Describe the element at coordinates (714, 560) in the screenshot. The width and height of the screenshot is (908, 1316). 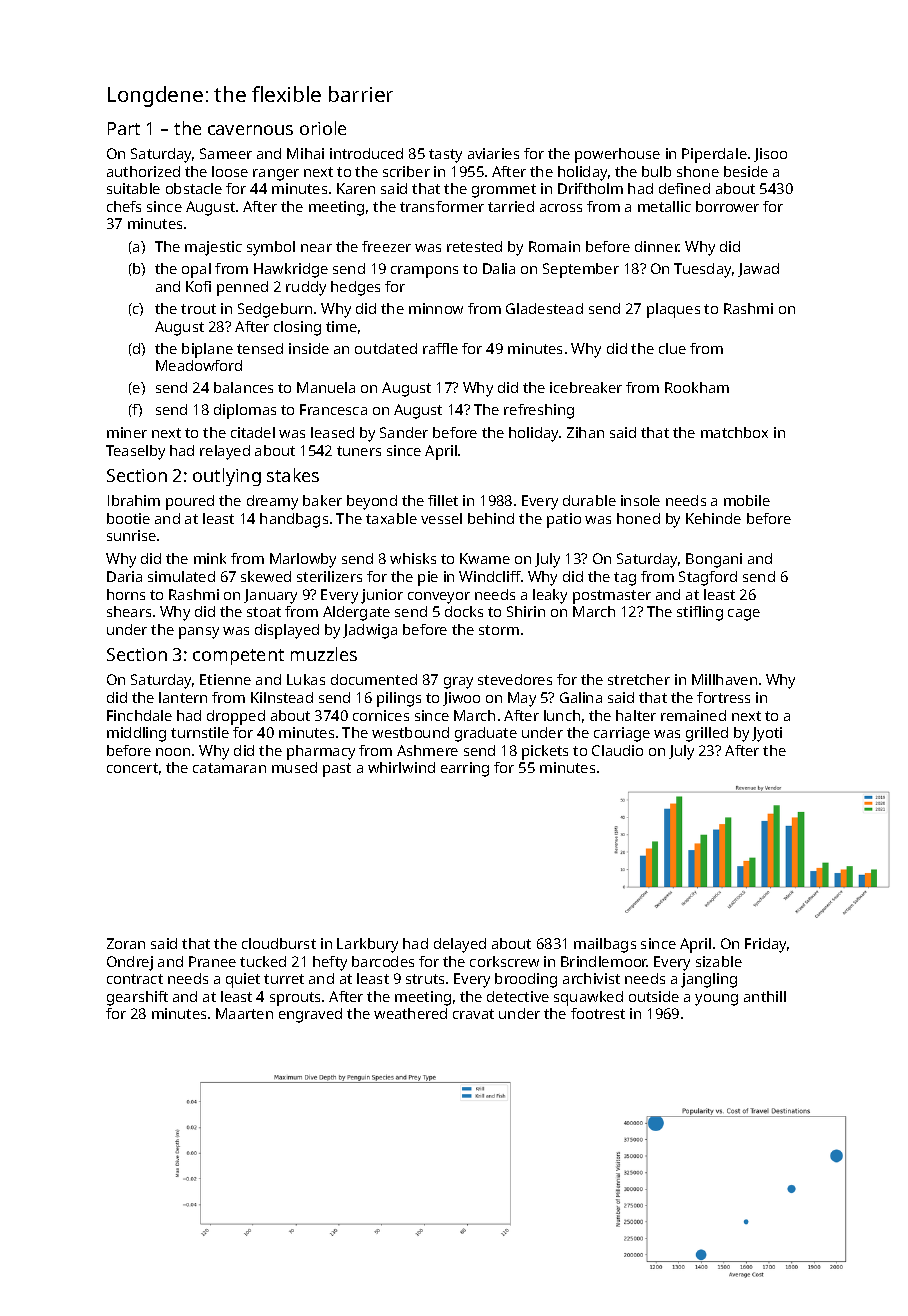
I see `Bongani` at that location.
